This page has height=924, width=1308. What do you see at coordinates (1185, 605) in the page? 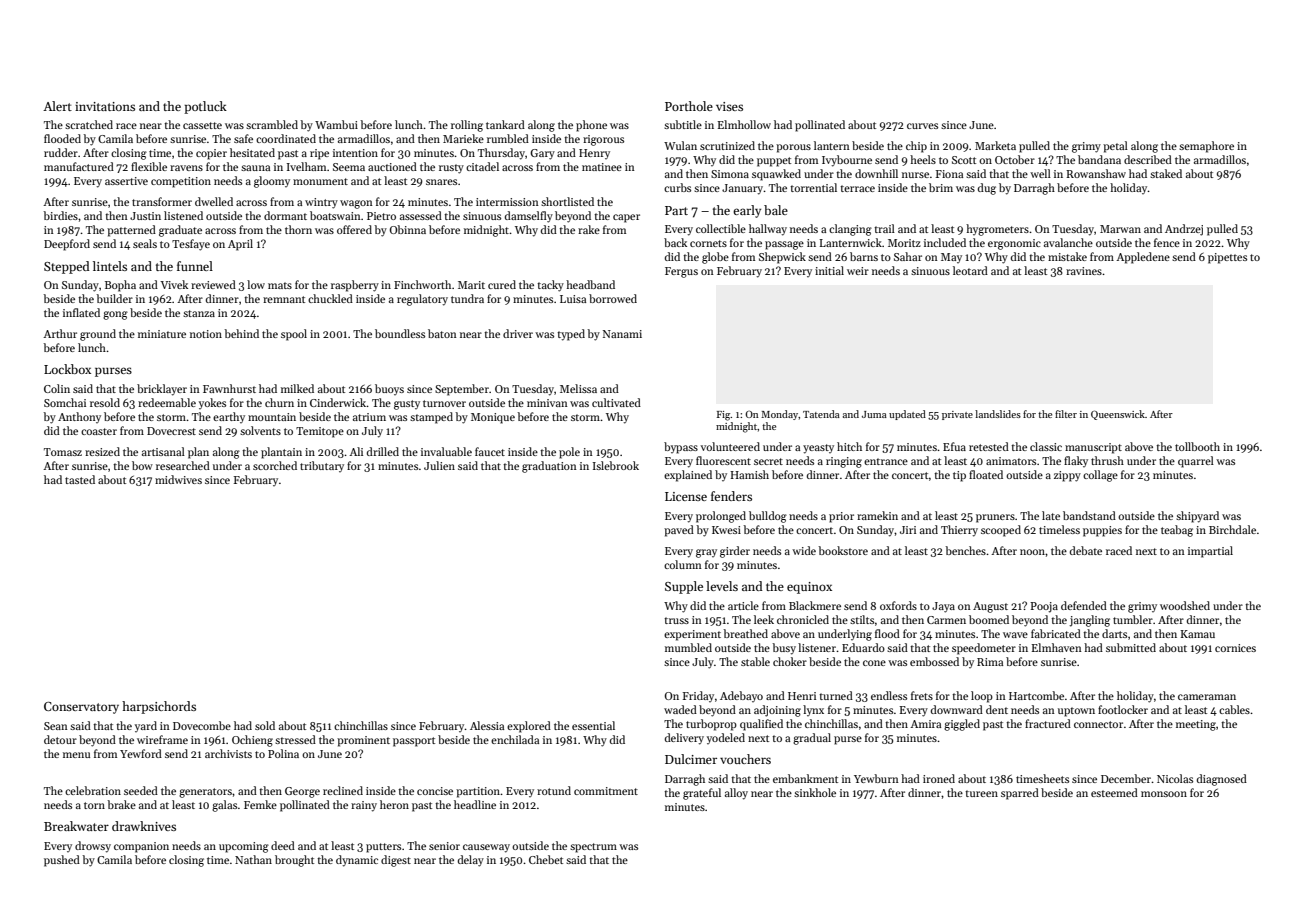
I see `woodshed` at bounding box center [1185, 605].
